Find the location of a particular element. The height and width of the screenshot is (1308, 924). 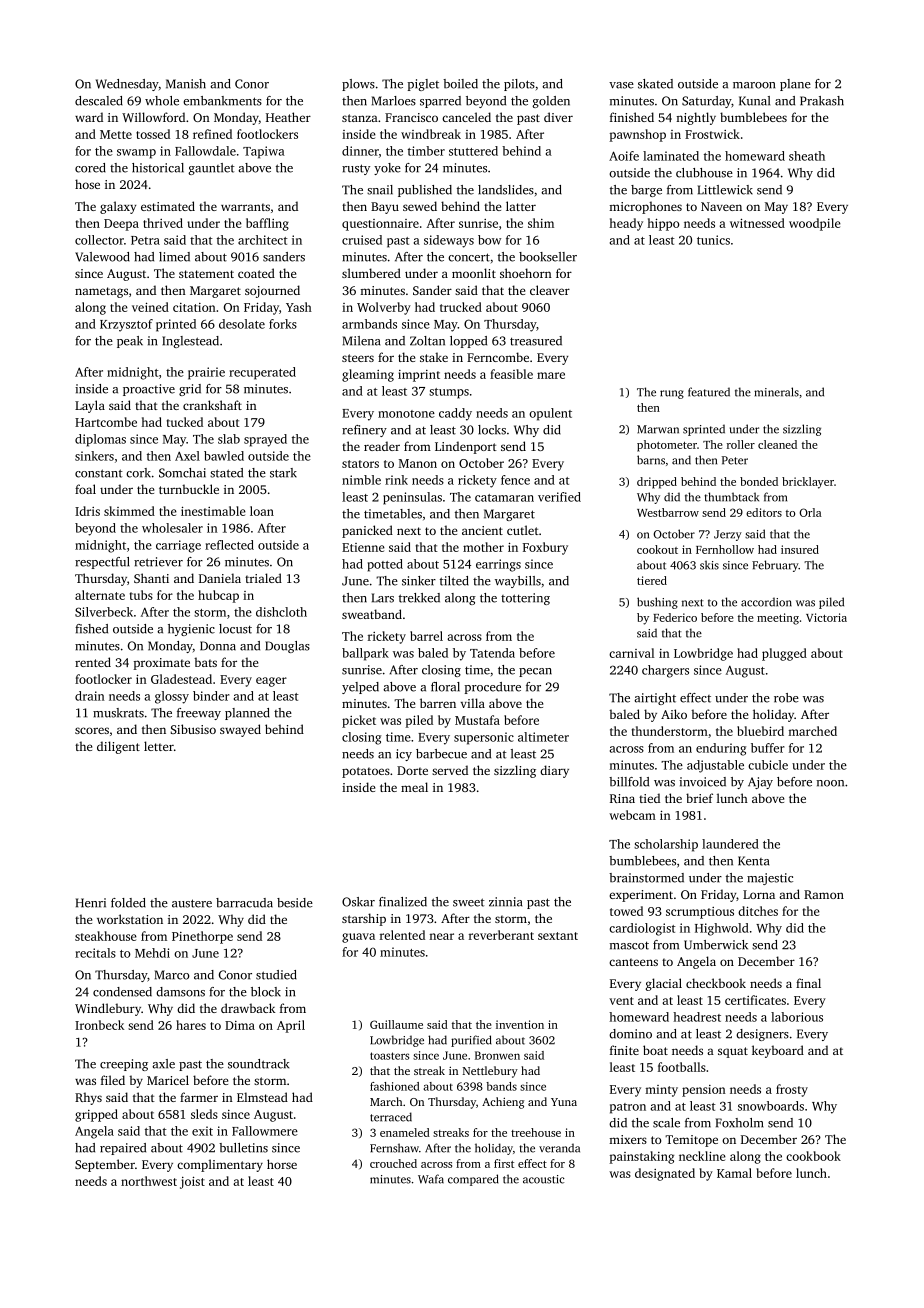

Foxbury is located at coordinates (545, 548).
